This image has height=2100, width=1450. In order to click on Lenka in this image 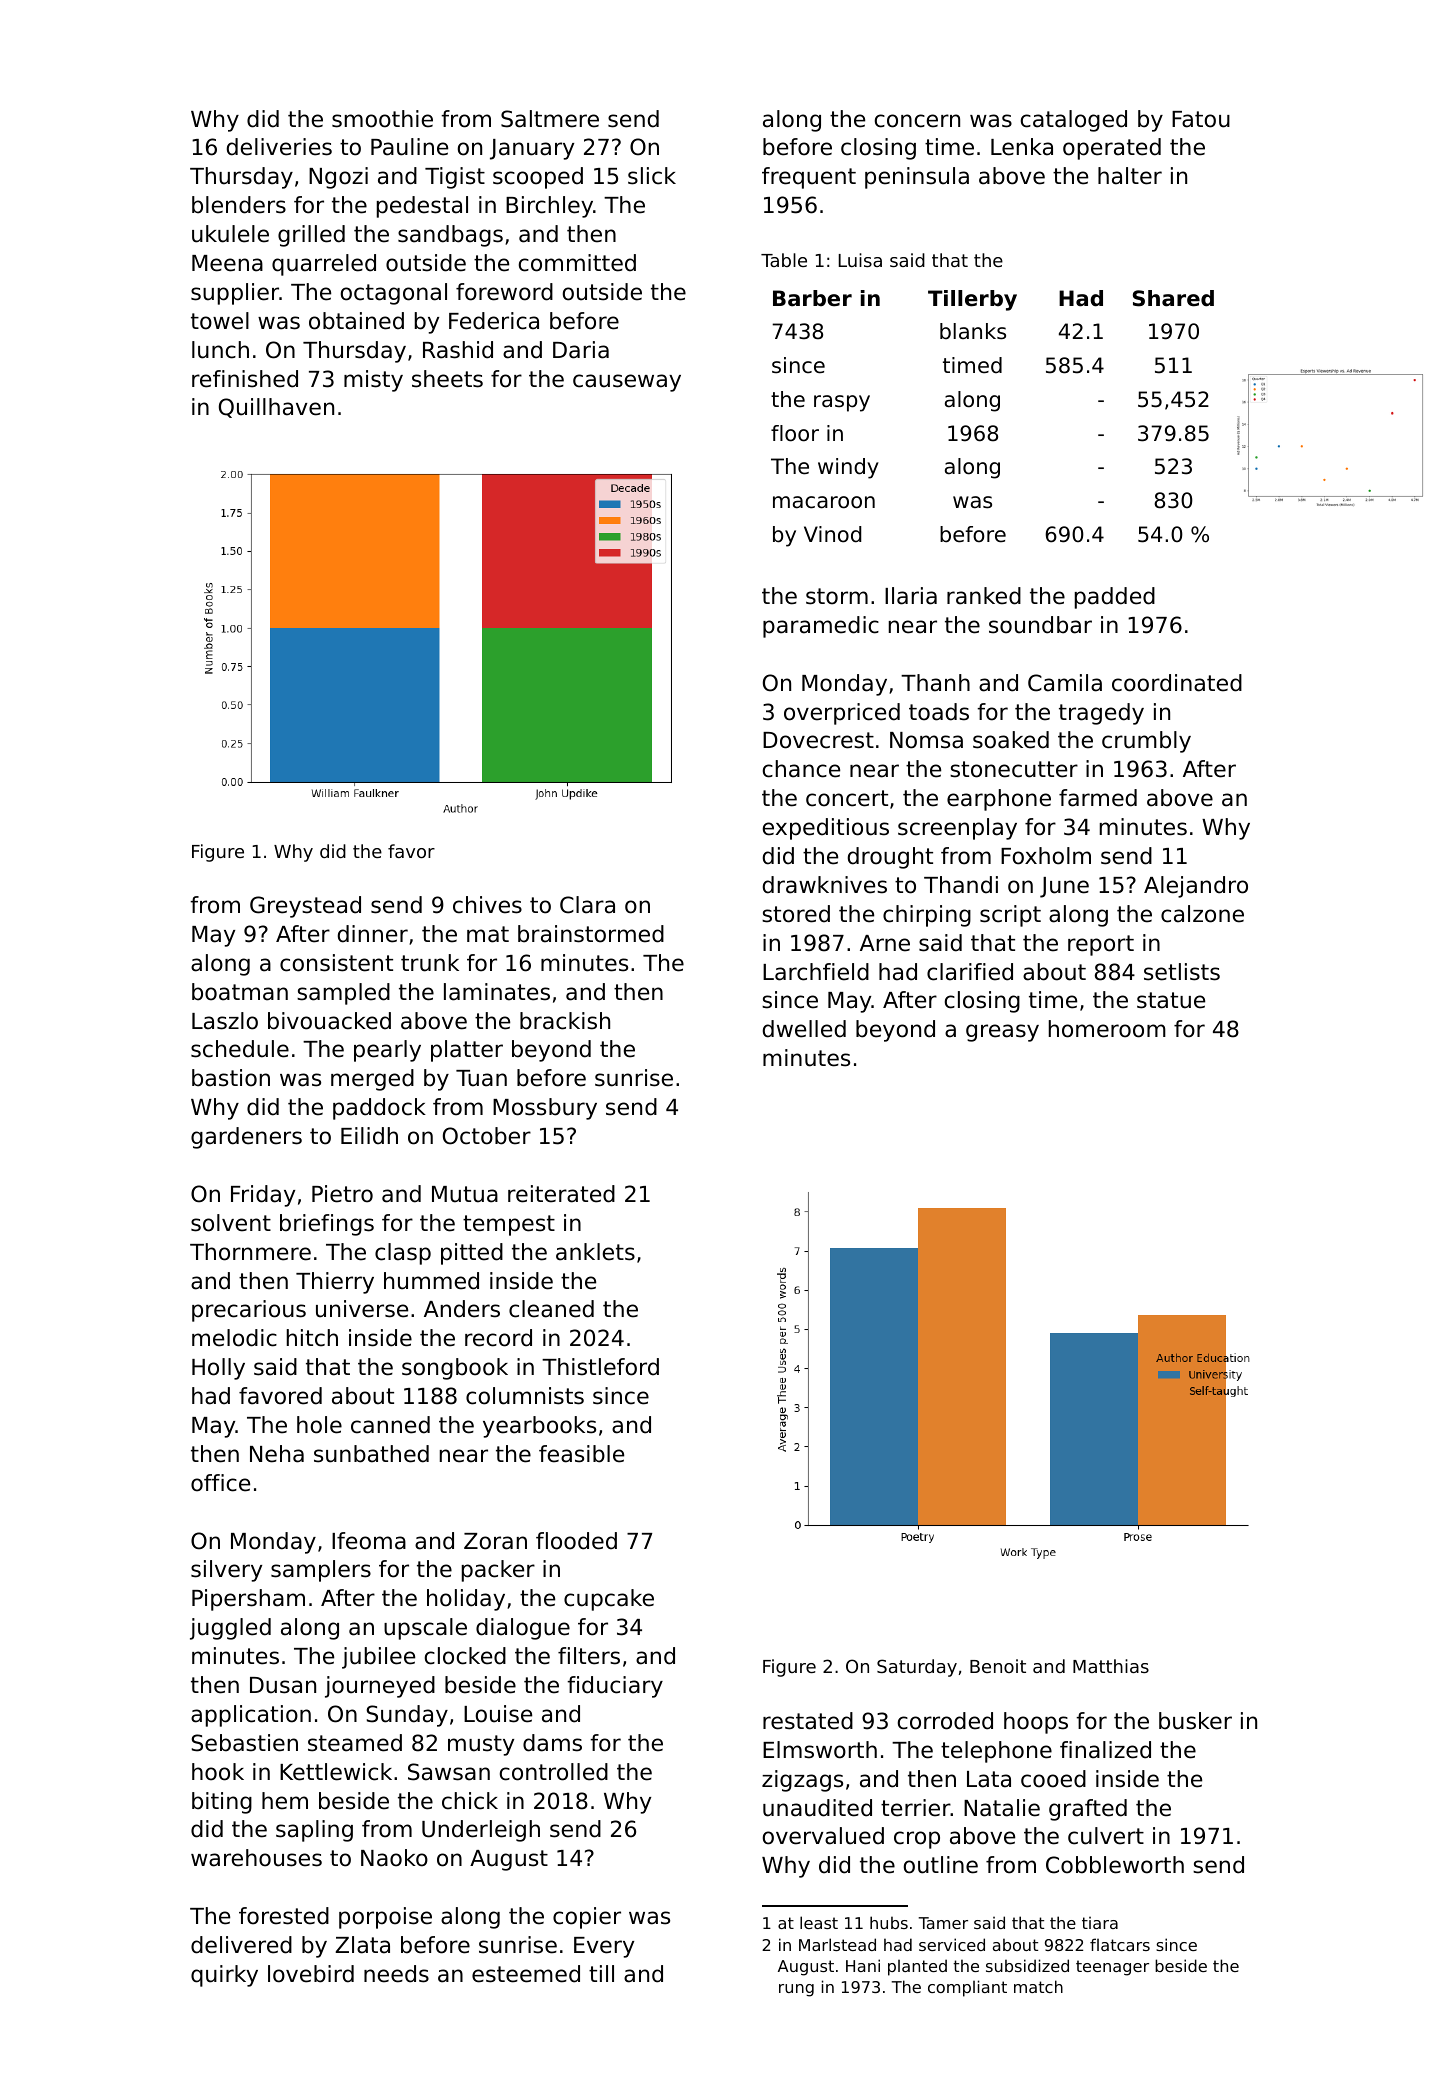, I will do `click(1022, 147)`.
